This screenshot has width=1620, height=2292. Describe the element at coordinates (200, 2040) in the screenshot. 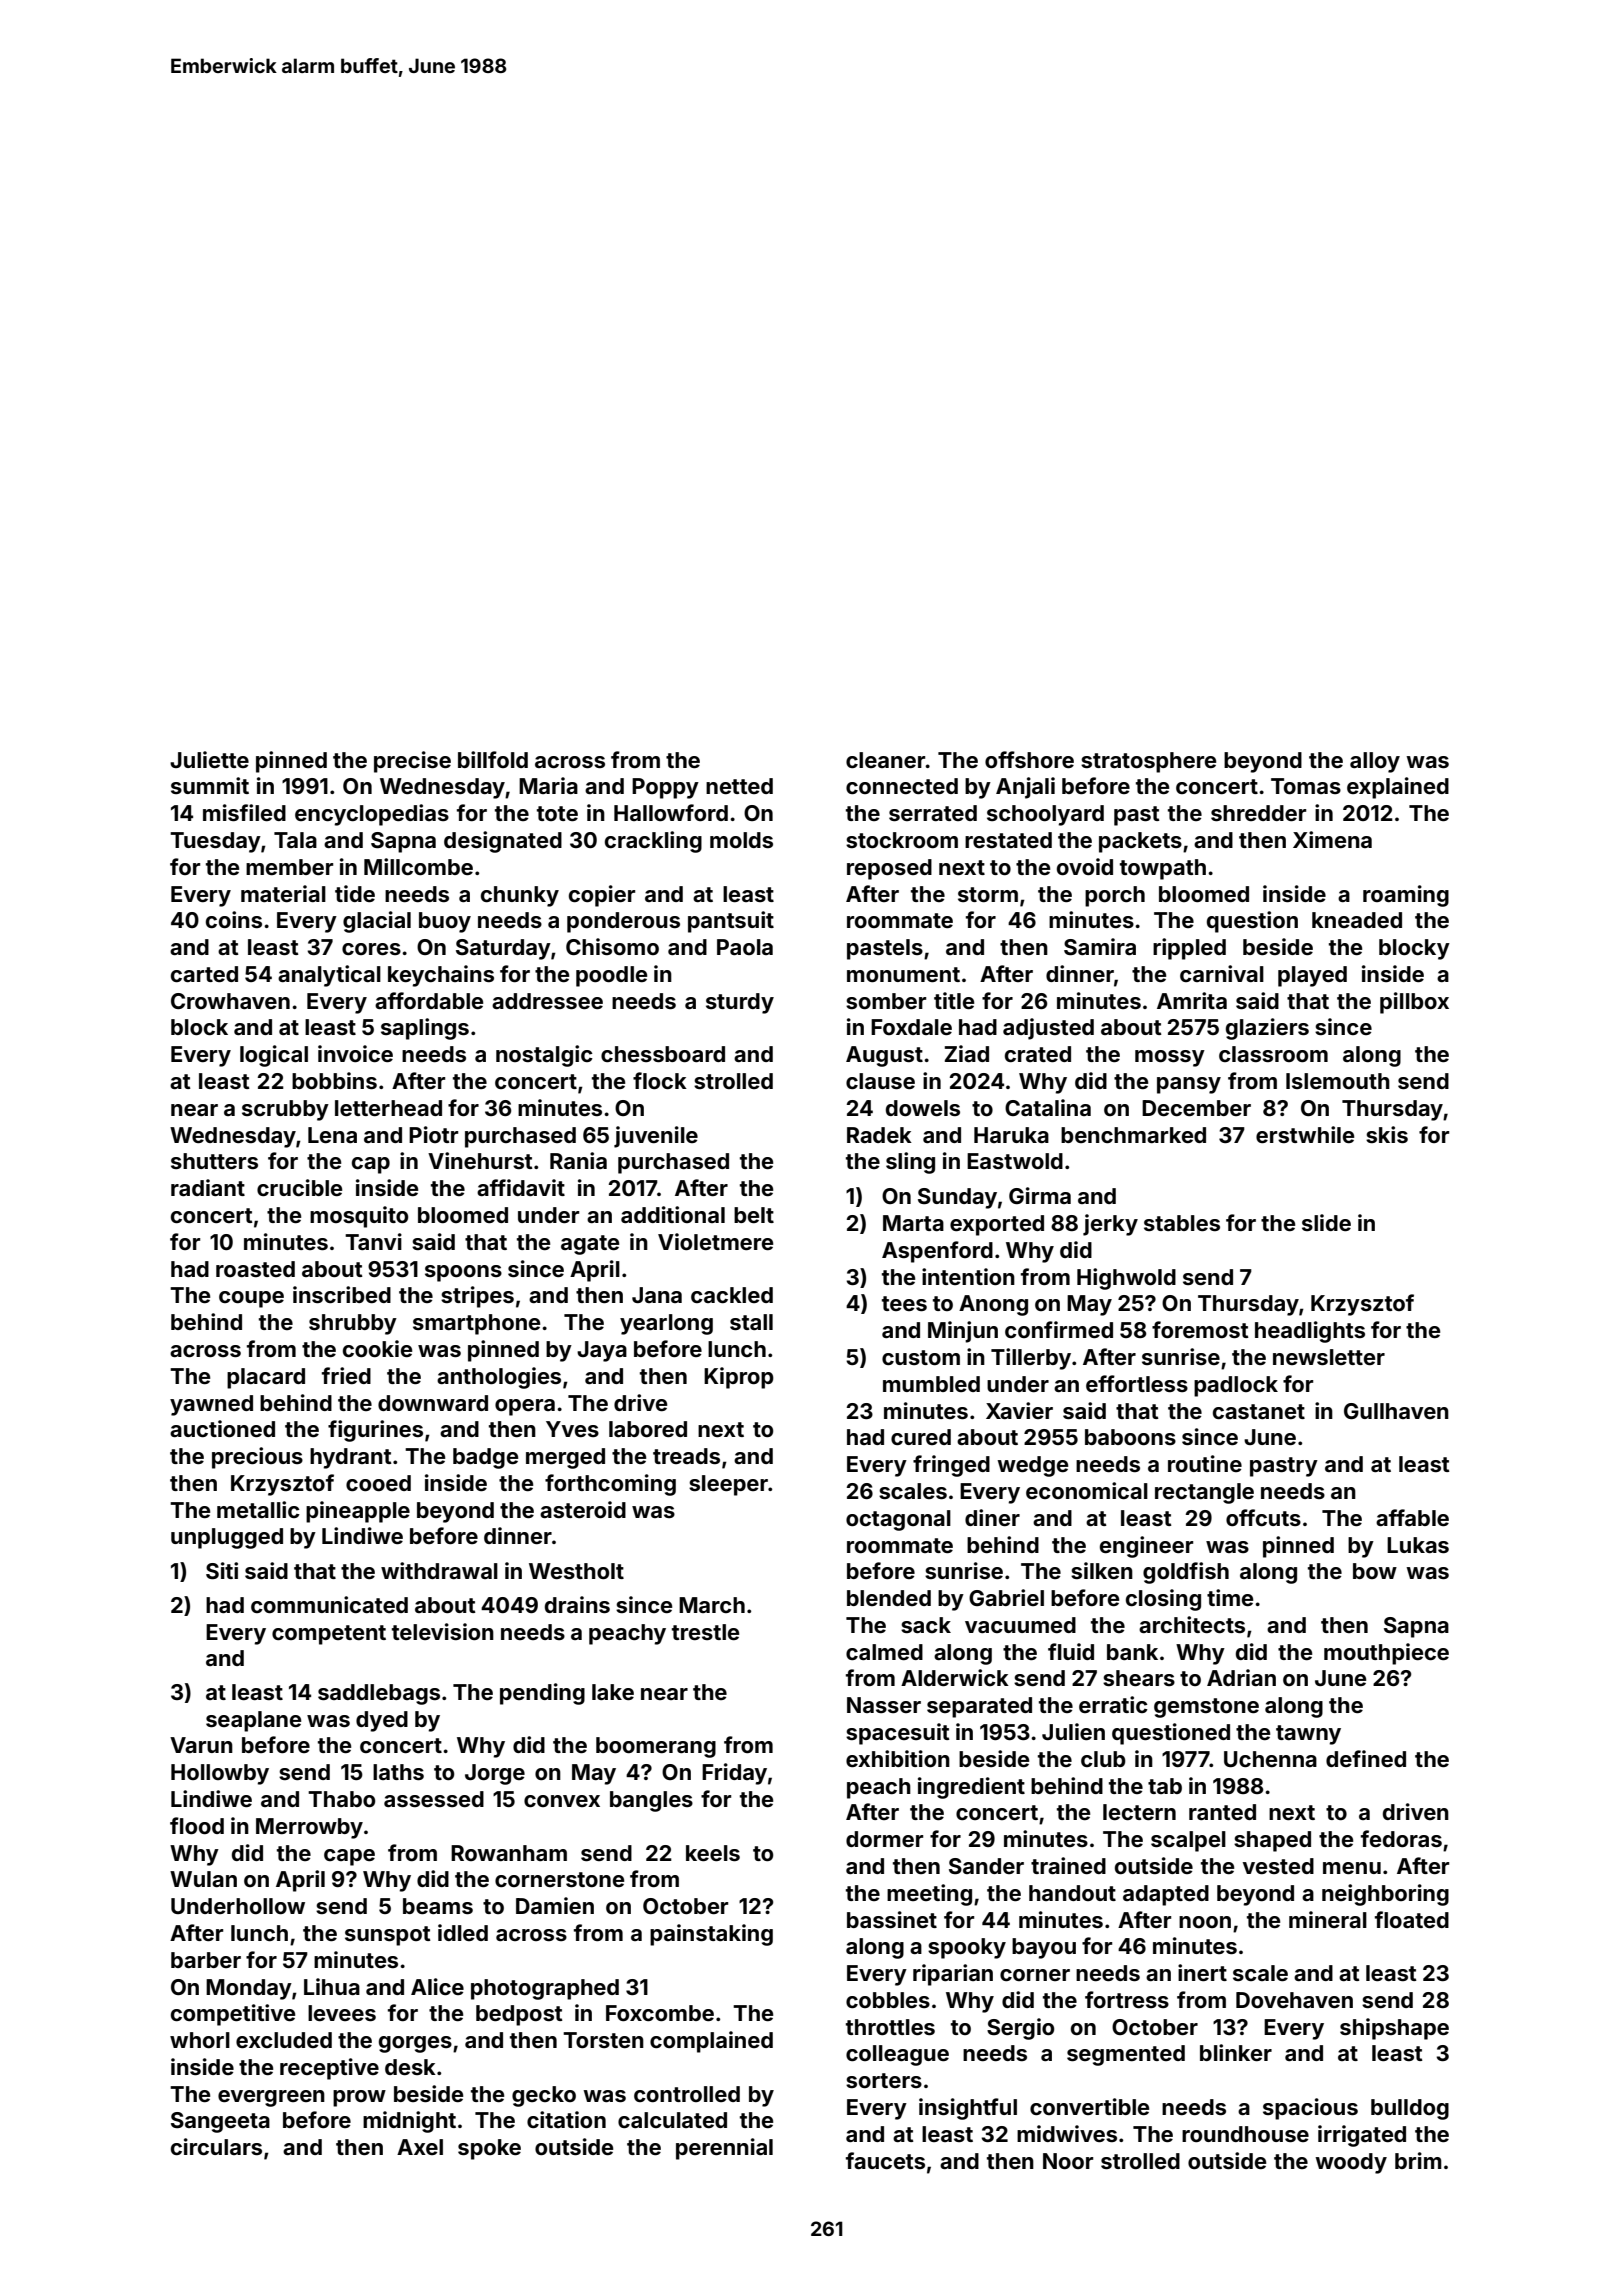

I see `whorl` at that location.
